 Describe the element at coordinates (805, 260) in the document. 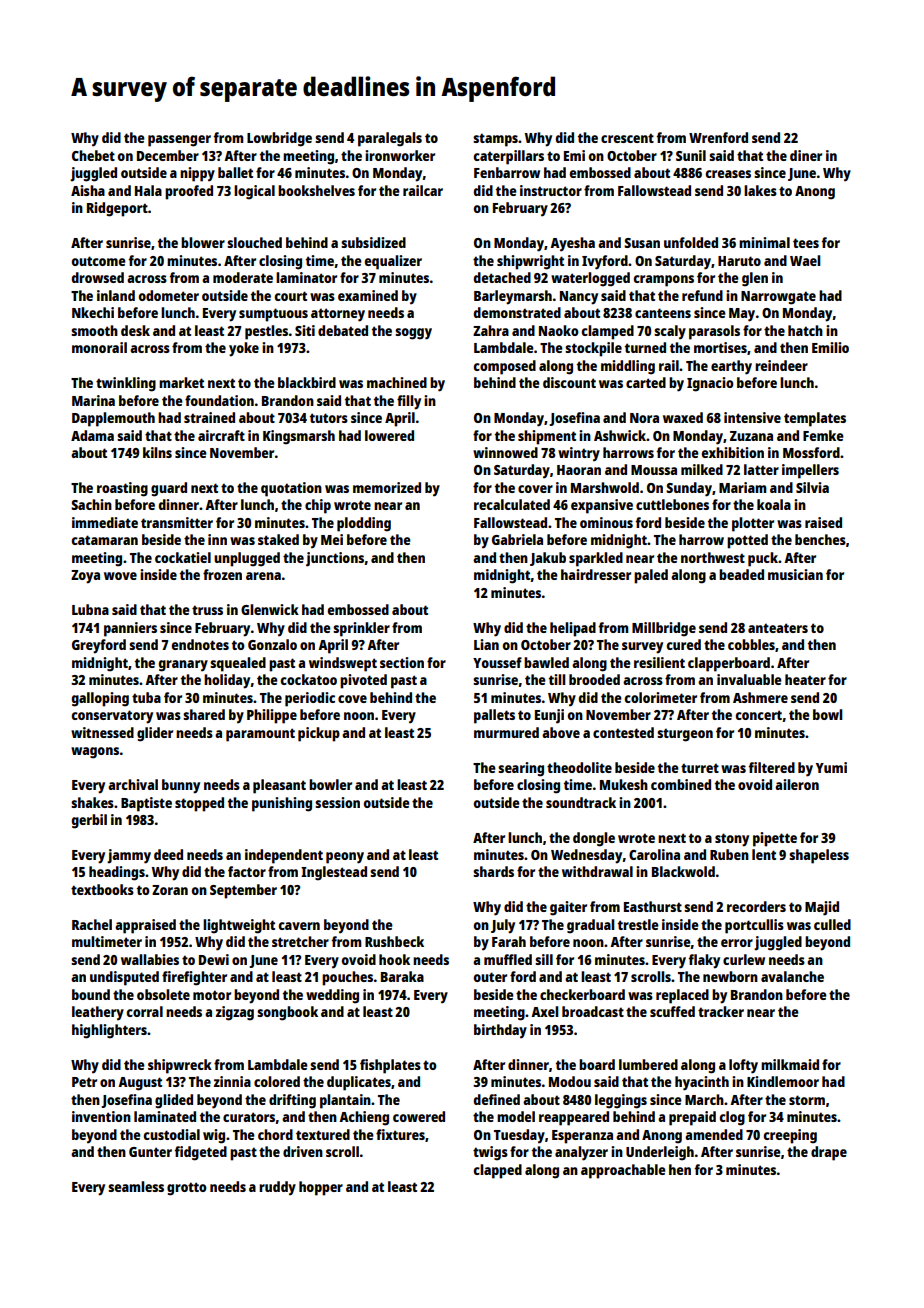

I see `Wael` at that location.
